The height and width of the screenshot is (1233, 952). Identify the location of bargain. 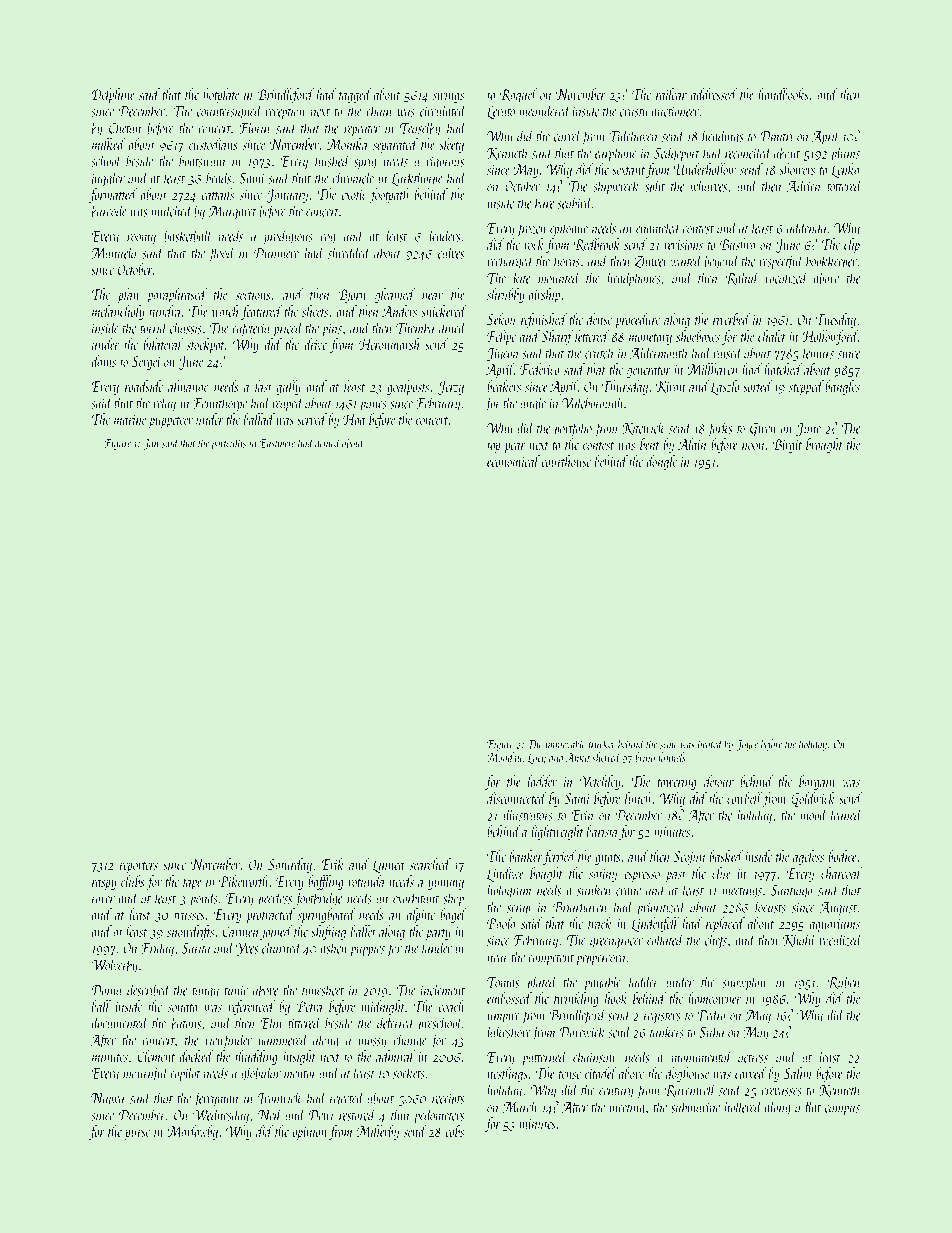
(817, 782).
